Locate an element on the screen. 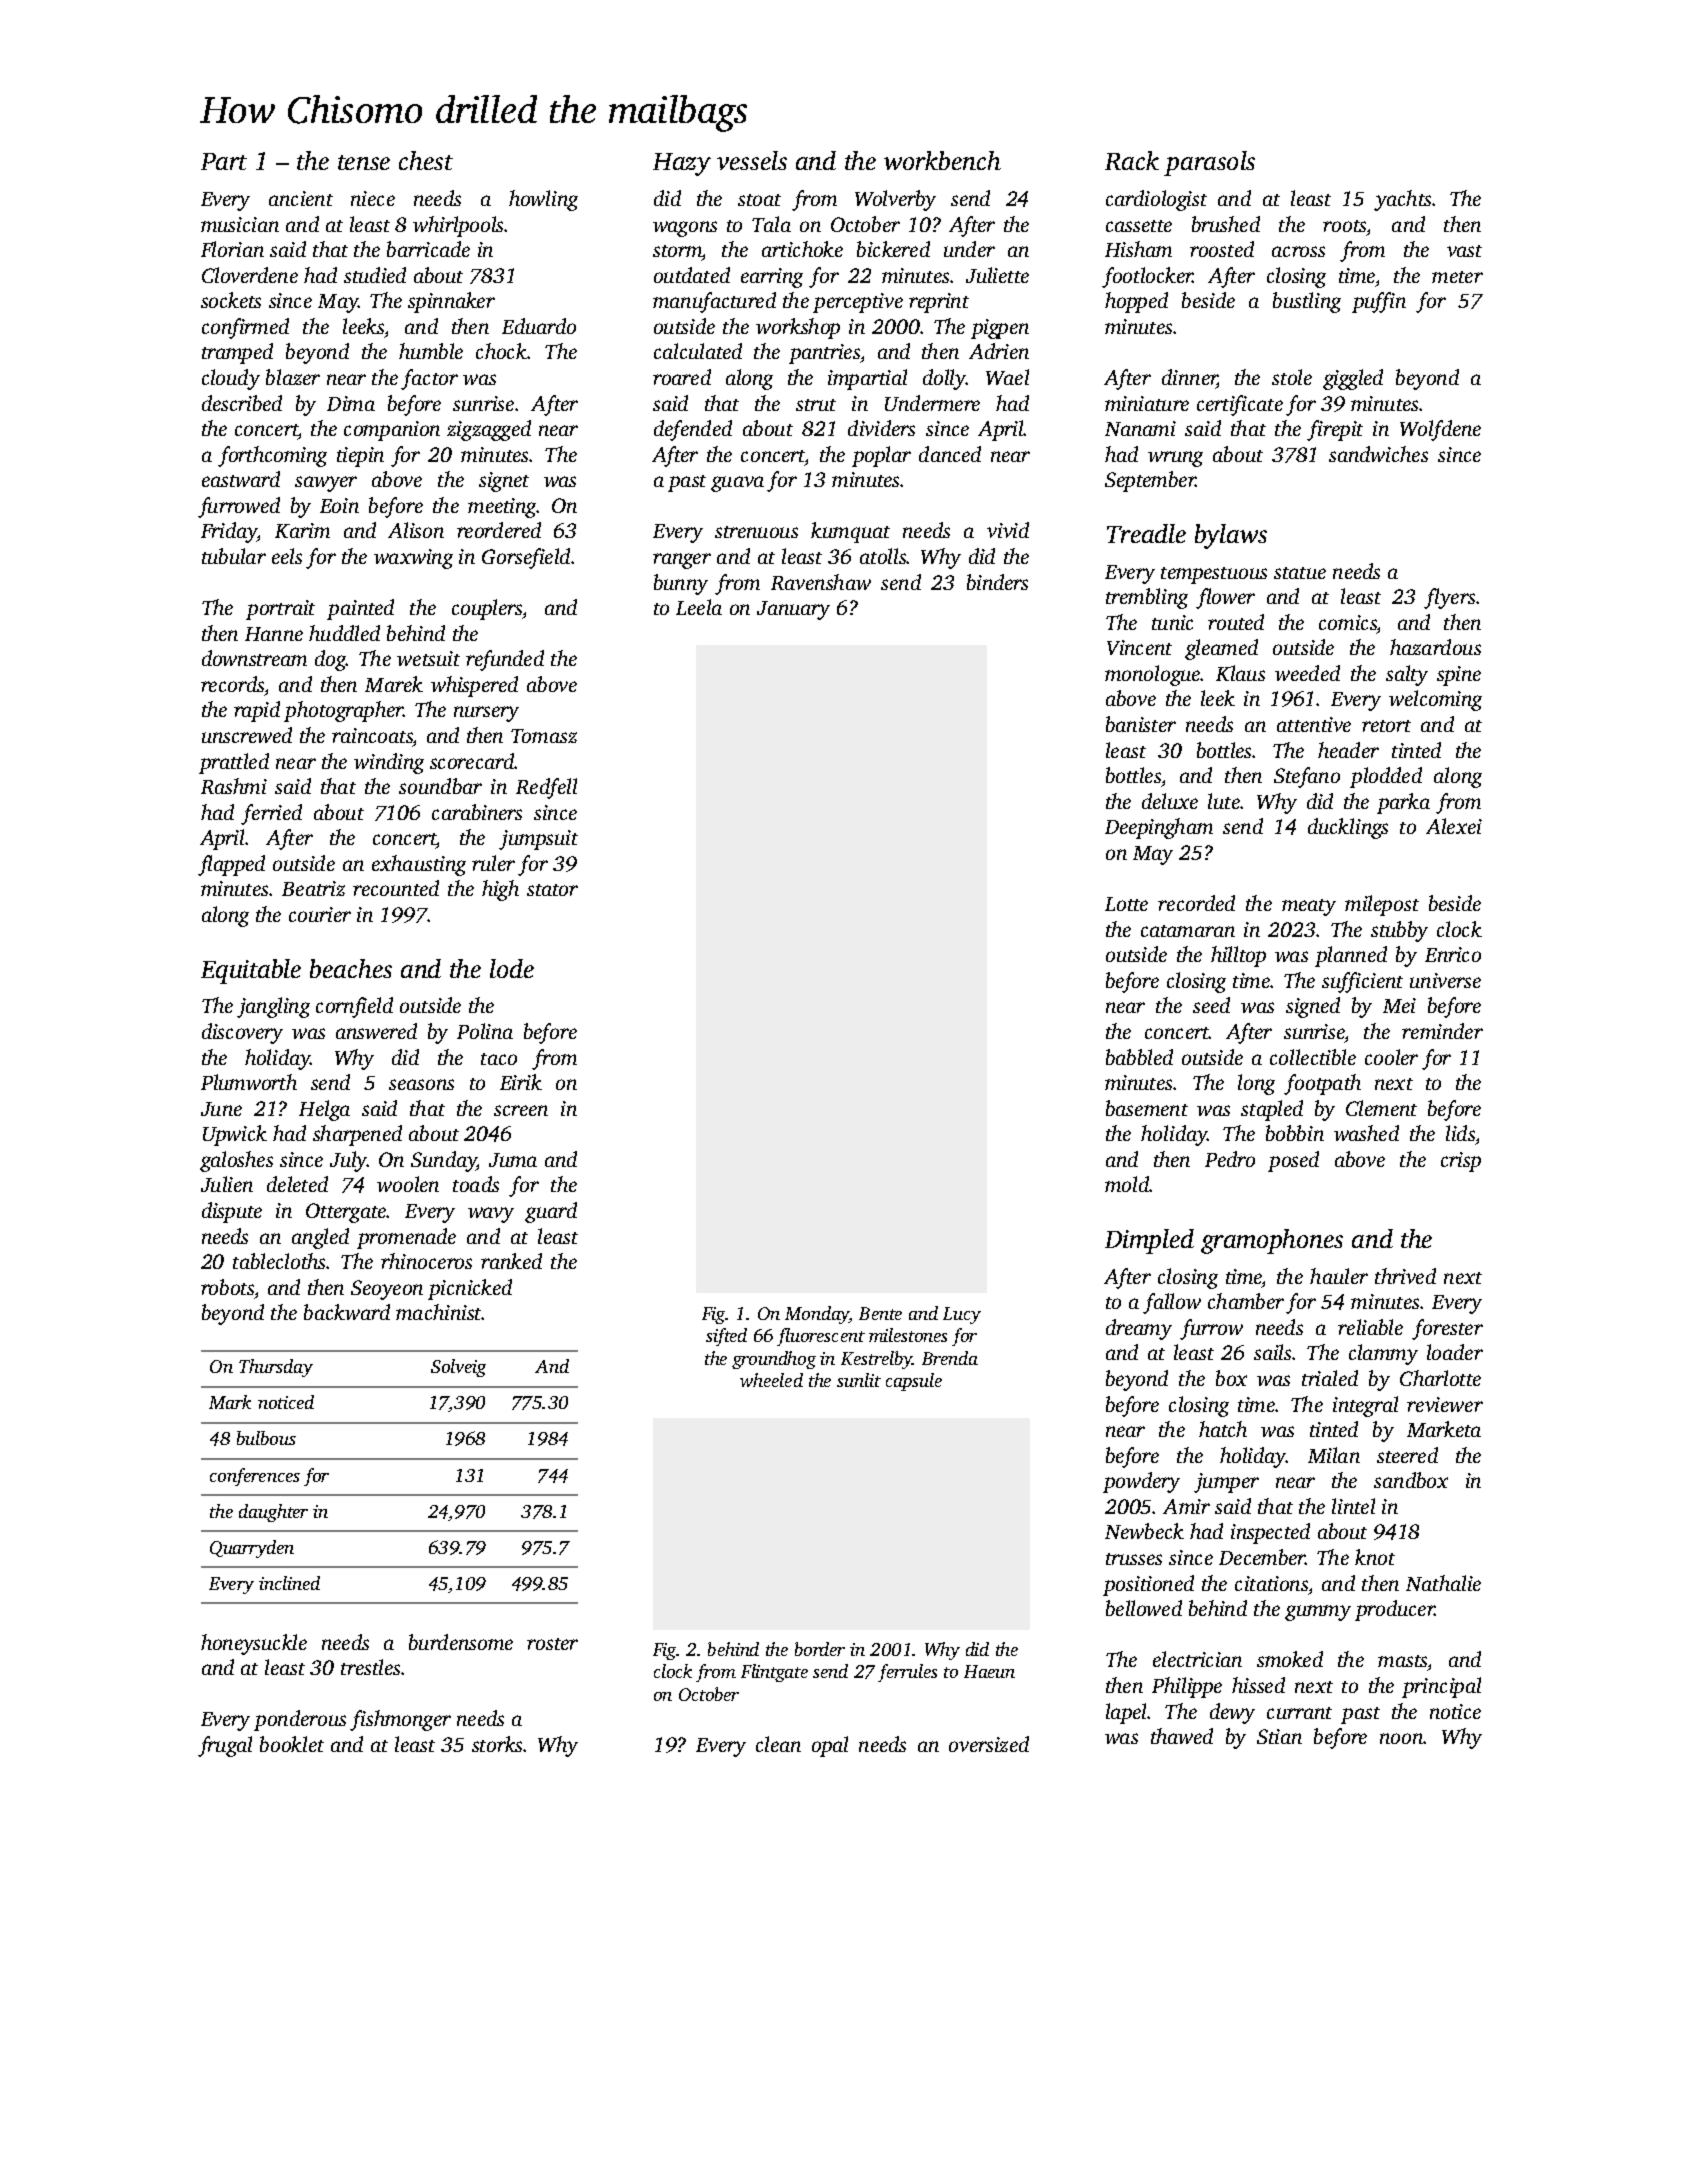  parasols is located at coordinates (1209, 163).
